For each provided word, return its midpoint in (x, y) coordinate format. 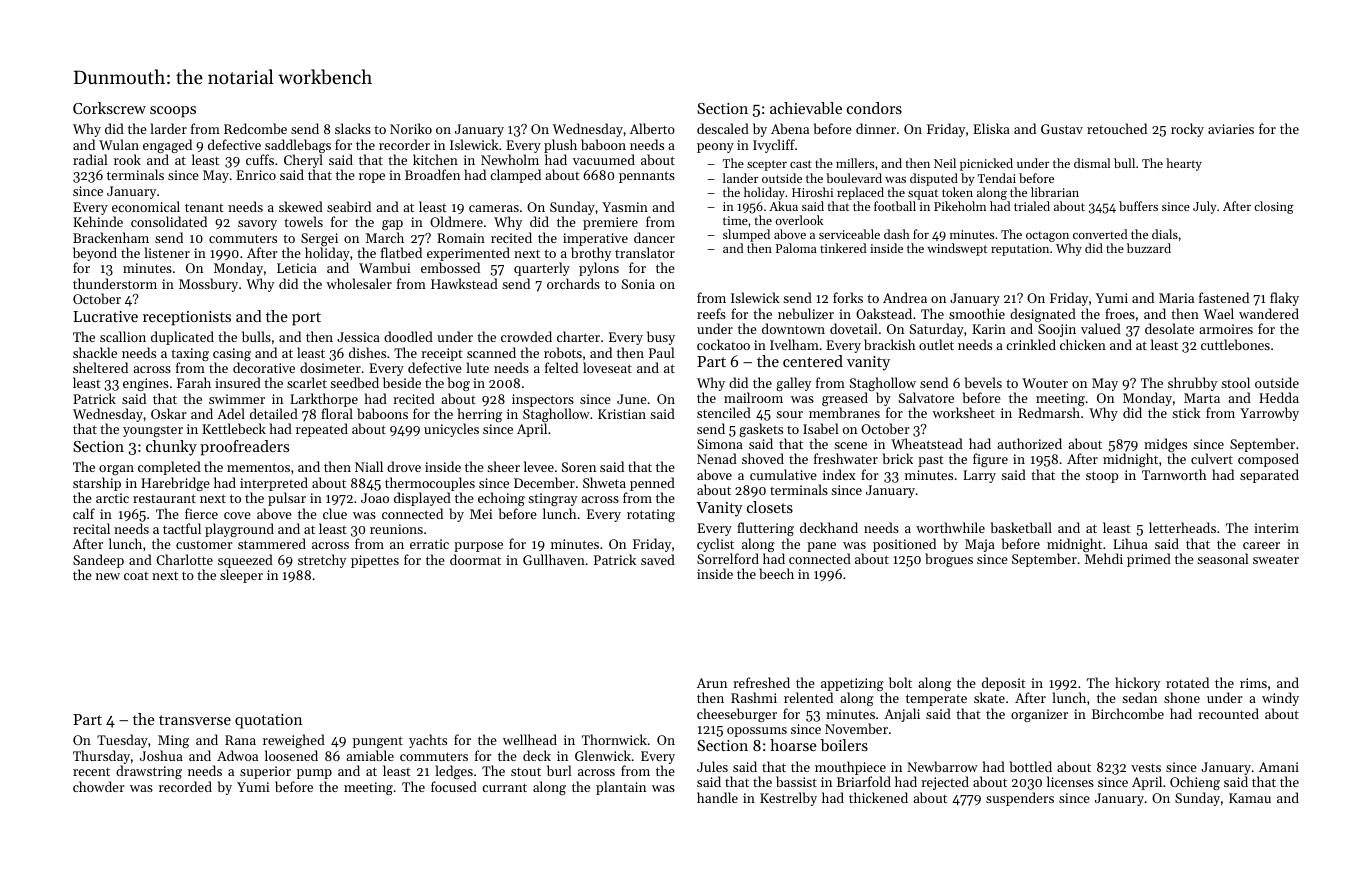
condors (874, 108)
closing (1274, 207)
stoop (1102, 477)
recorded (185, 786)
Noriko (411, 128)
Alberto (652, 128)
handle (717, 797)
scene (850, 445)
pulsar (287, 499)
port (306, 319)
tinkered (843, 248)
